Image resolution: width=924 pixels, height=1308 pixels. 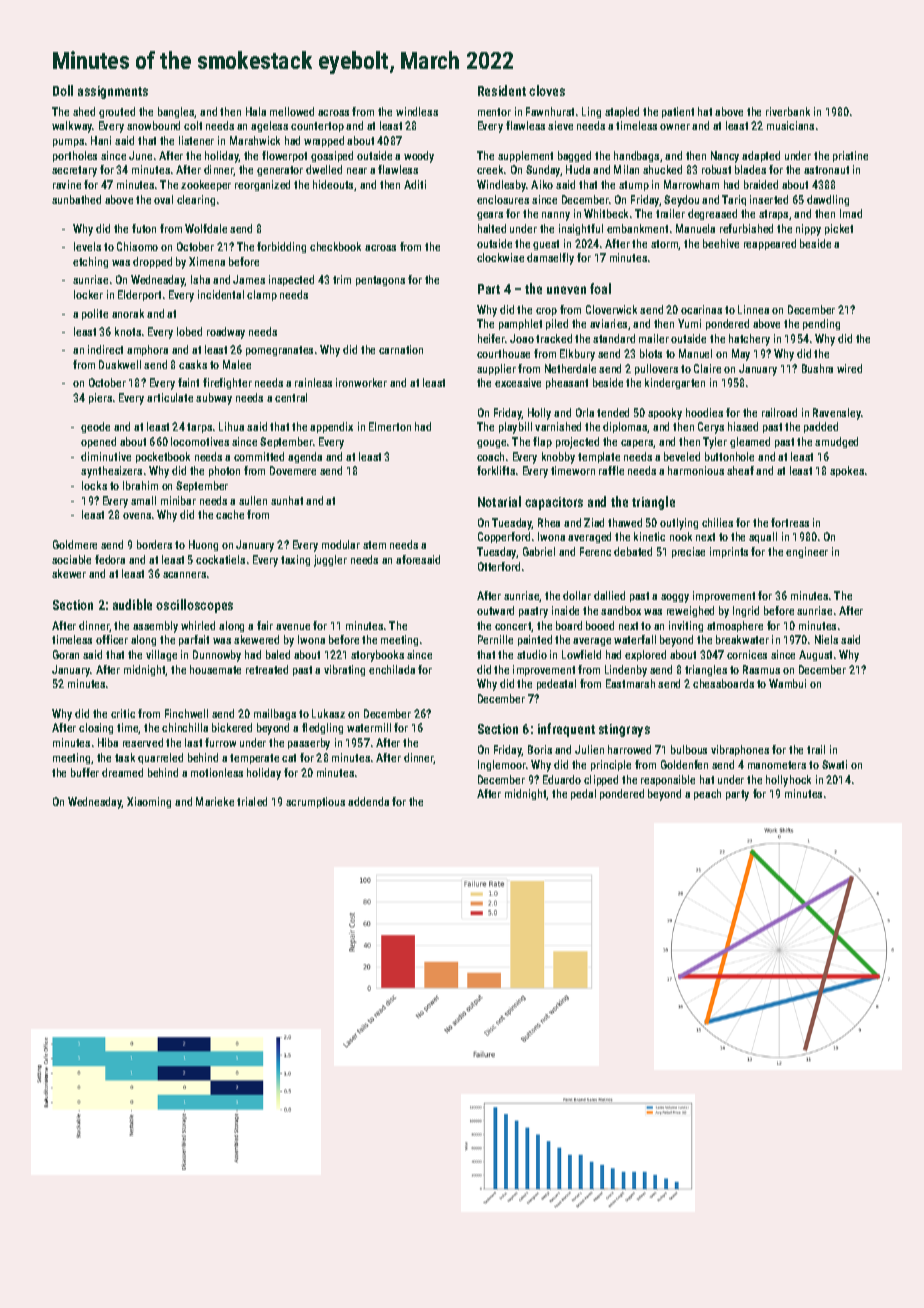 What do you see at coordinates (68, 143) in the page?
I see `pumps` at bounding box center [68, 143].
